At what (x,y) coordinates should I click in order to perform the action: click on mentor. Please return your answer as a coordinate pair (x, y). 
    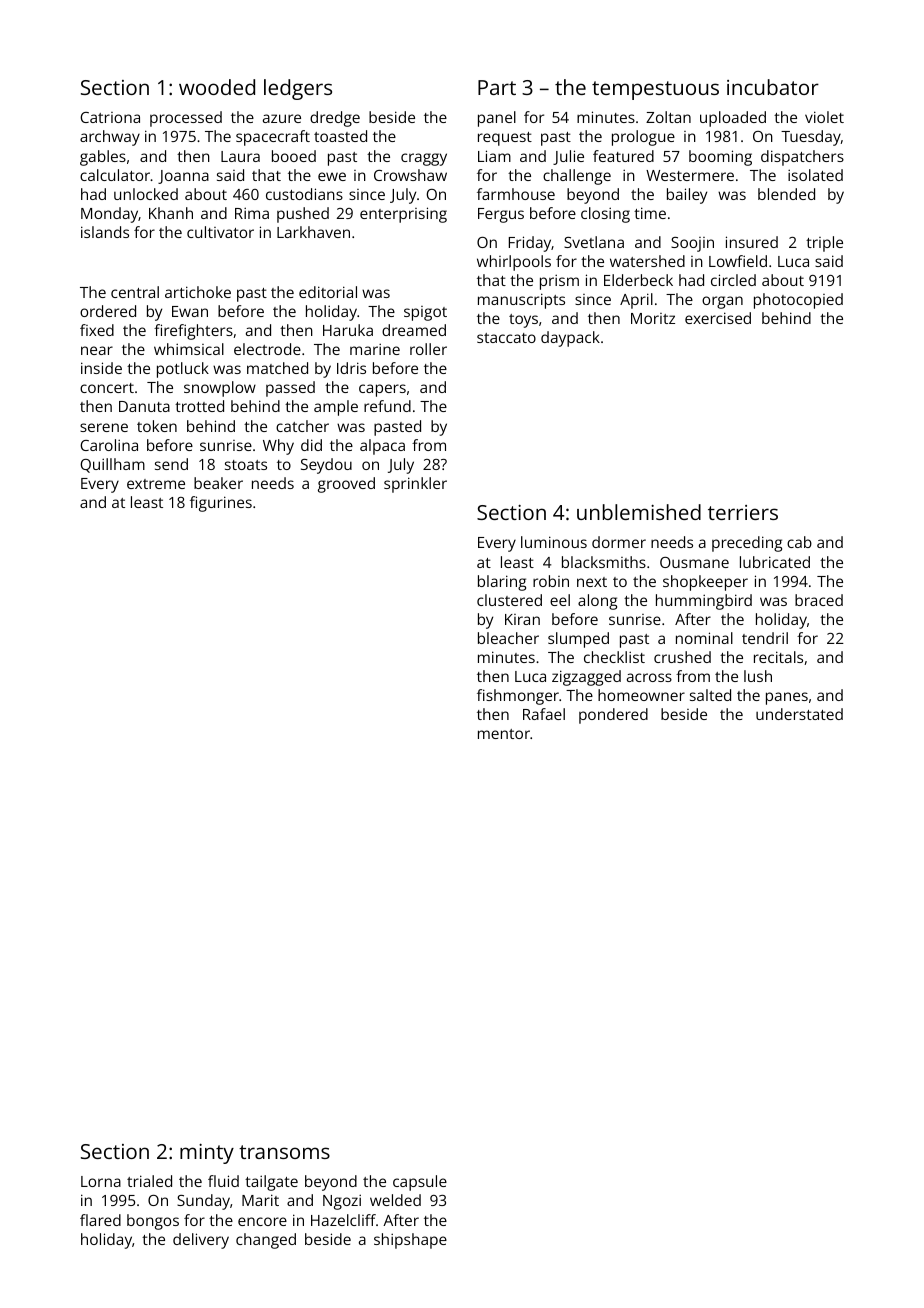
    Looking at the image, I should click on (504, 734).
